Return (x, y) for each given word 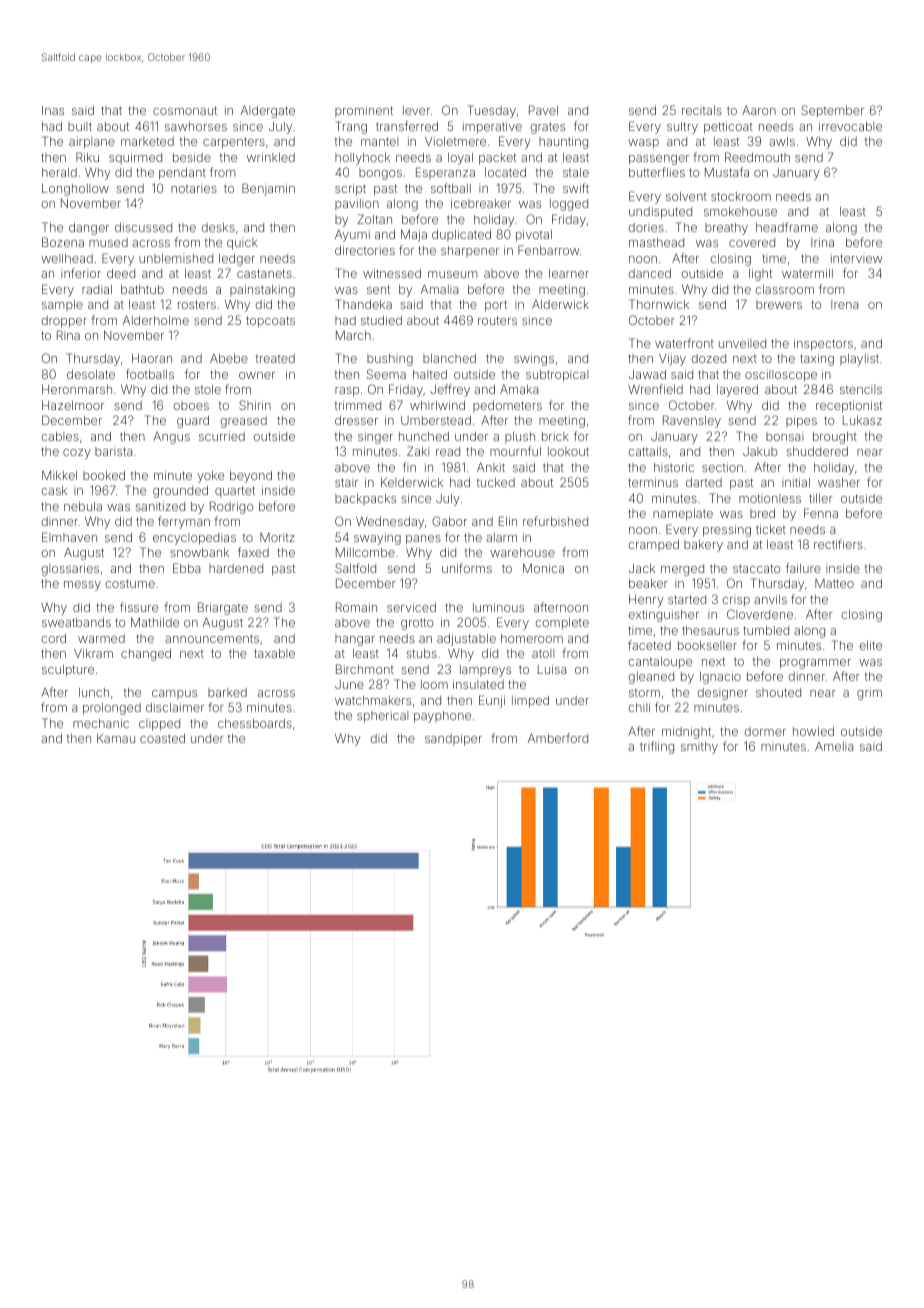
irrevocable (850, 126)
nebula (83, 506)
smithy (699, 748)
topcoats (270, 322)
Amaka (519, 389)
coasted (162, 738)
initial (796, 482)
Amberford (558, 738)
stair (346, 482)
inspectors (823, 345)
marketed (147, 141)
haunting (563, 143)
